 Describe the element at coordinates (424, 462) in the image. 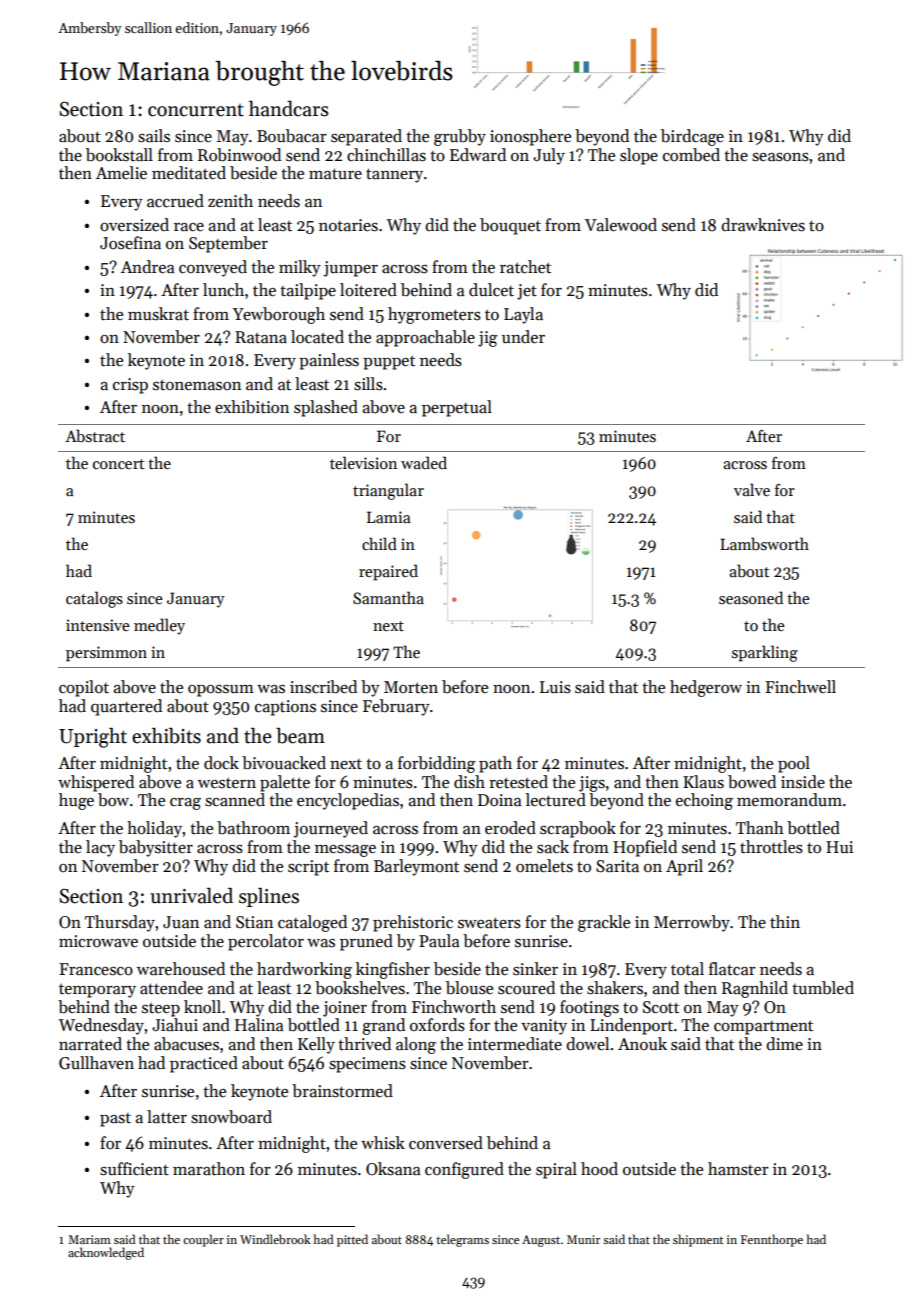

I see `waded` at that location.
